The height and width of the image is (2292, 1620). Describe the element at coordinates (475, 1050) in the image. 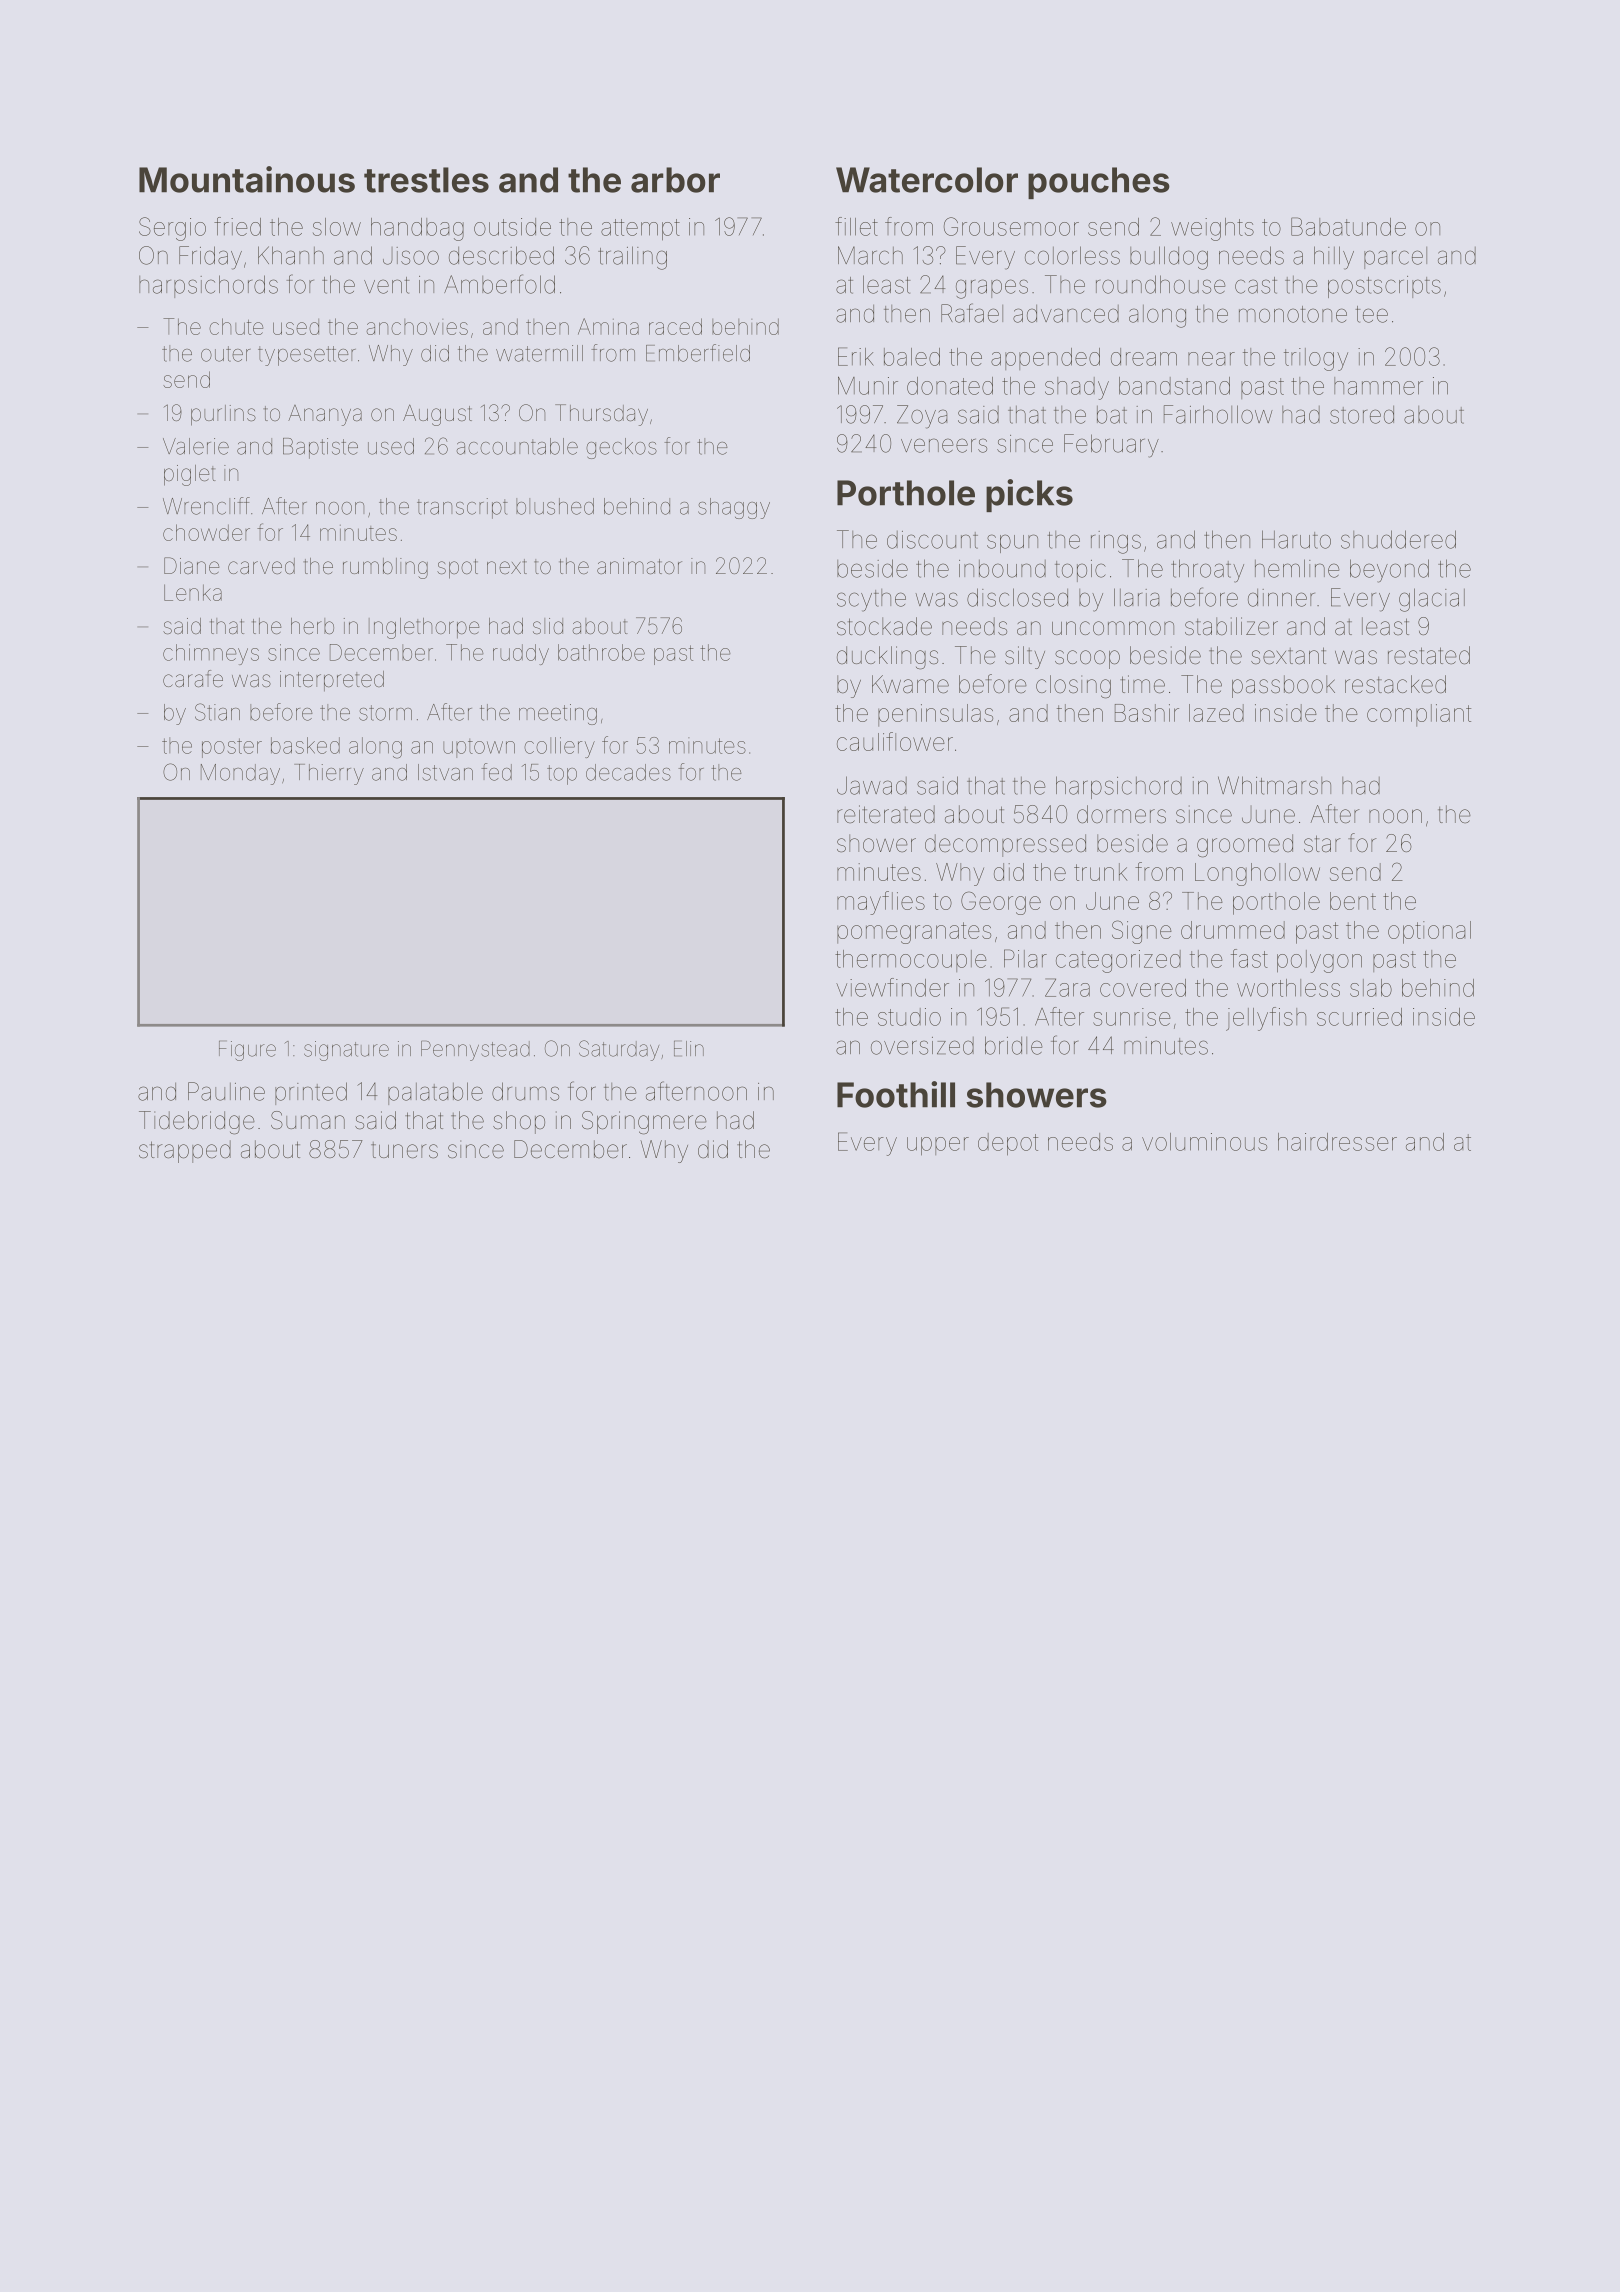

I see `Pennystead` at that location.
